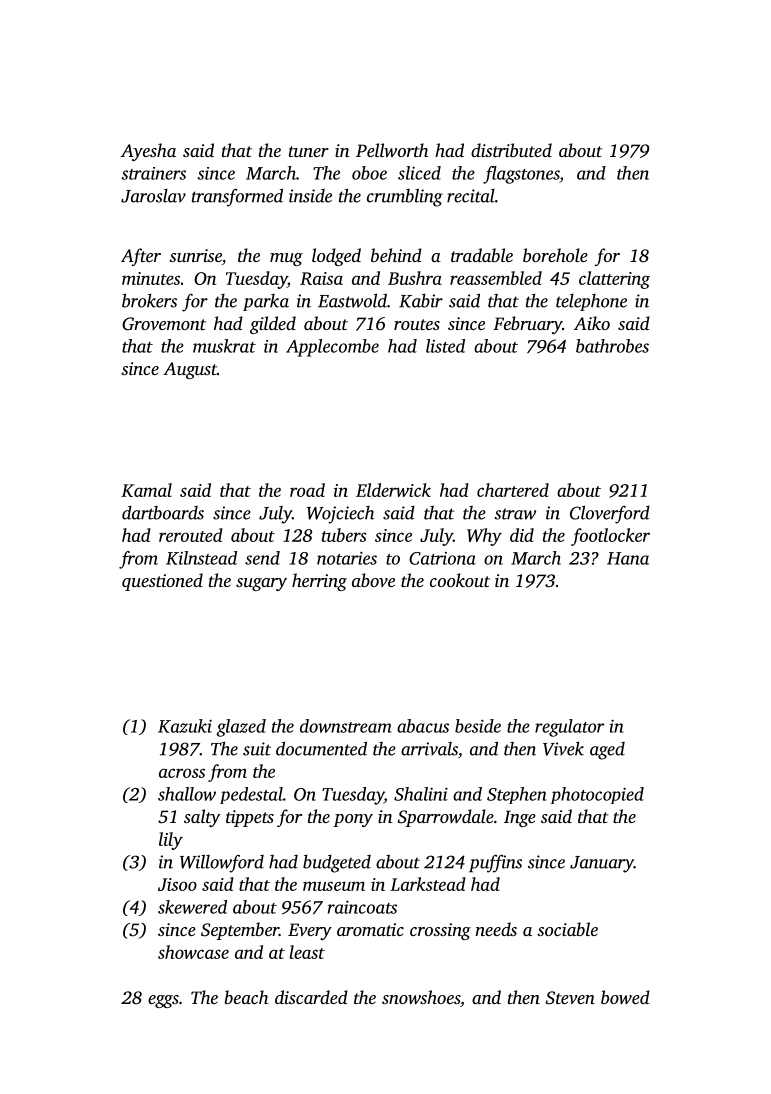 Image resolution: width=771 pixels, height=1094 pixels. Describe the element at coordinates (370, 929) in the screenshot. I see `aromatic` at that location.
